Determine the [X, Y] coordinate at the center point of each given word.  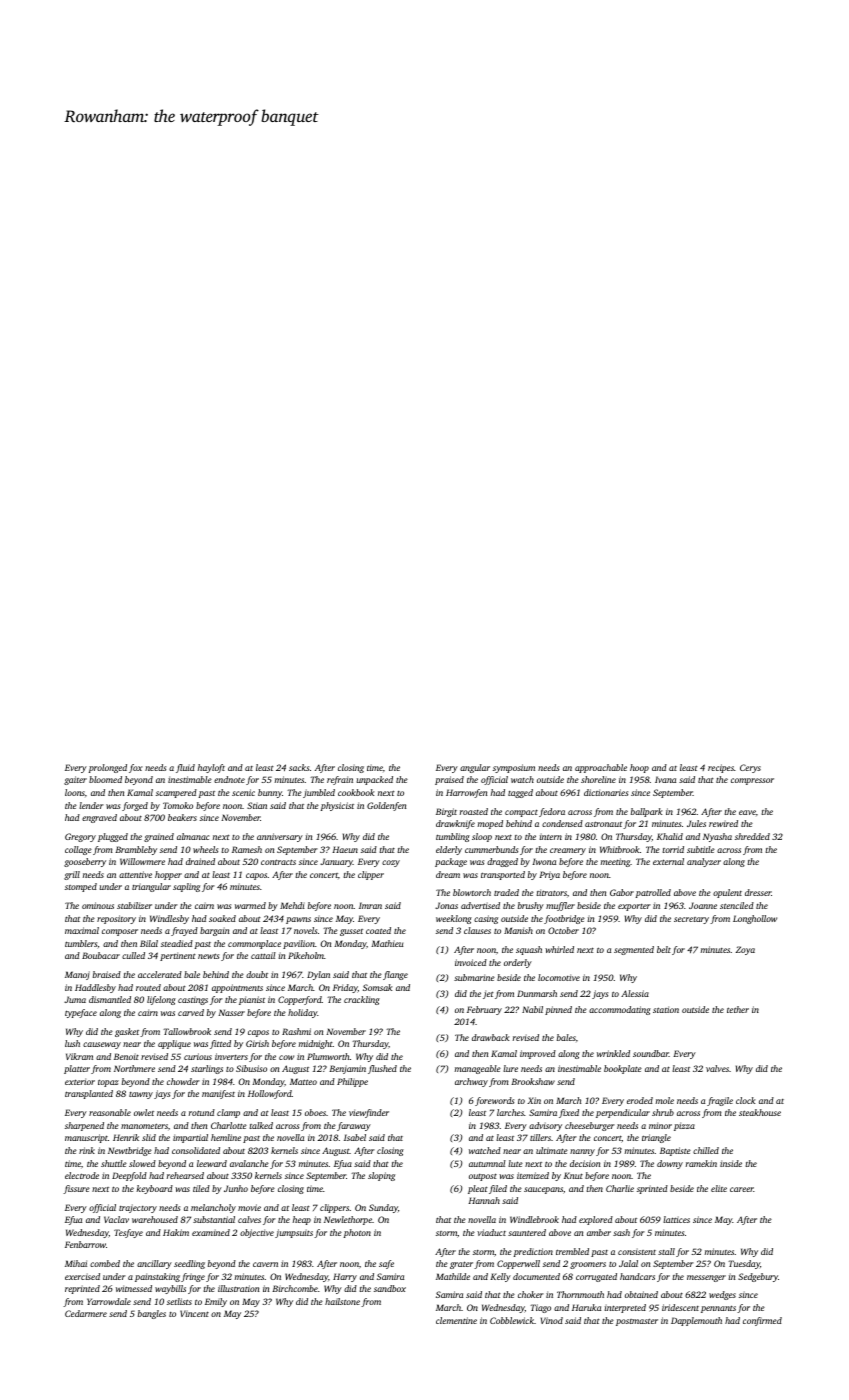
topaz [108, 1083]
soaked [222, 918]
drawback [490, 1037]
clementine [456, 1320]
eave [747, 812]
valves [717, 1068]
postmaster [637, 1322]
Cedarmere [86, 1313]
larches [510, 1112]
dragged [502, 862]
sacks [299, 767]
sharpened [84, 1126]
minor [660, 1125]
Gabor [622, 892]
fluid [185, 768]
